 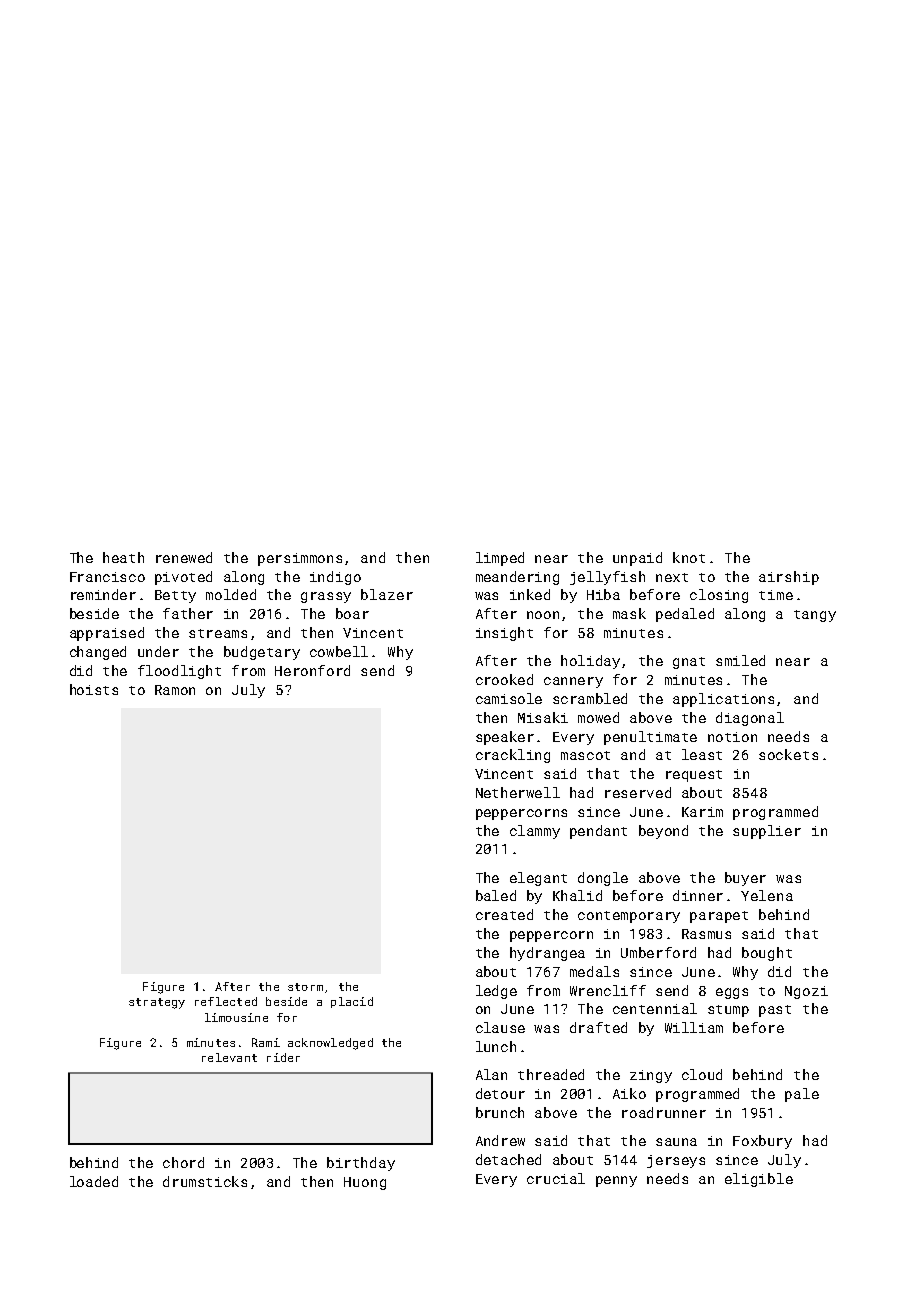 I want to click on airship, so click(x=789, y=578).
